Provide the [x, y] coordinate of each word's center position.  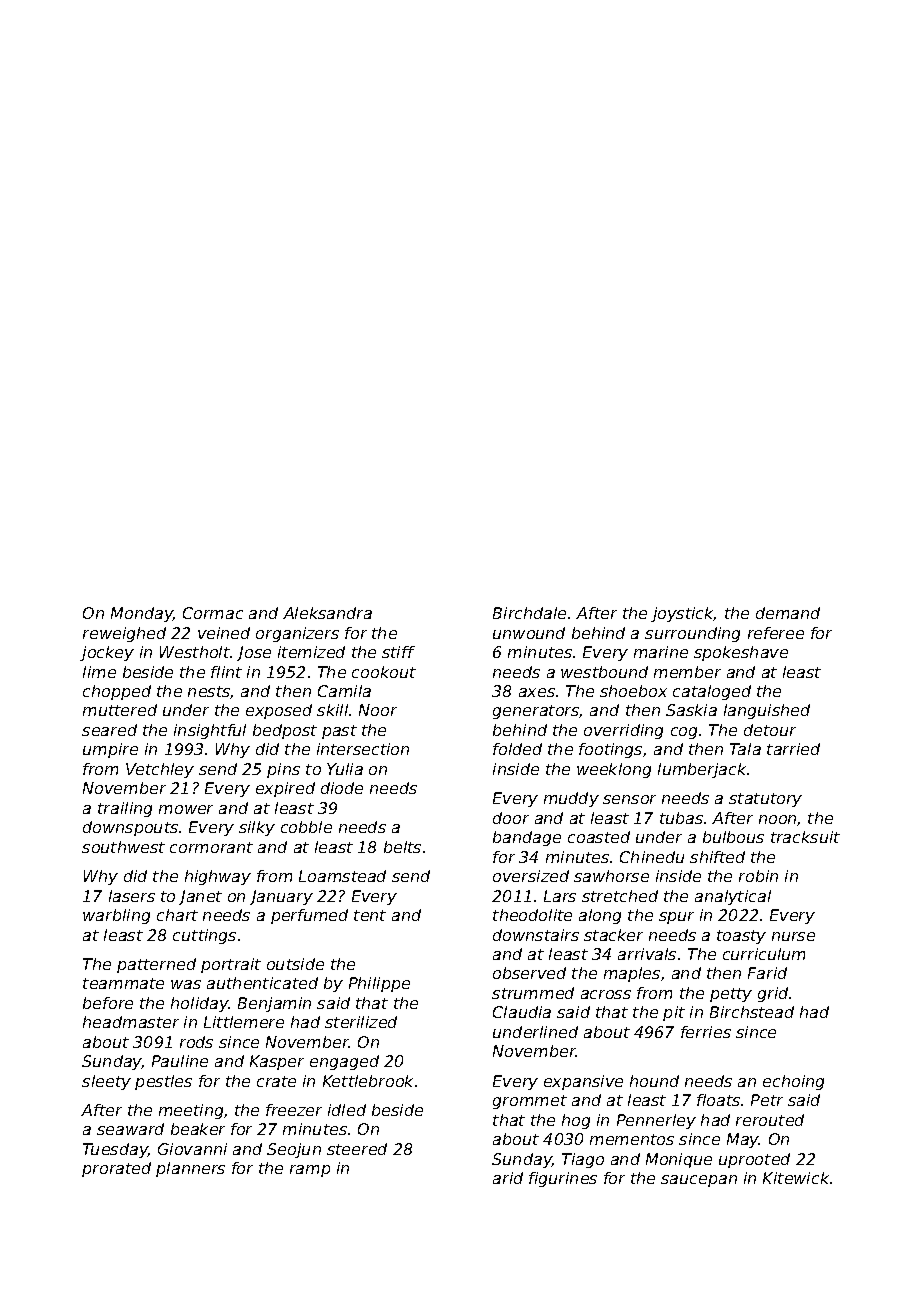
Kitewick [796, 1178]
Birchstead [752, 1012]
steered [357, 1149]
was [186, 984]
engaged [344, 1062]
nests [209, 692]
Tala [745, 749]
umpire [110, 750]
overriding [623, 731]
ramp [310, 1171]
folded [517, 749]
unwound [529, 633]
